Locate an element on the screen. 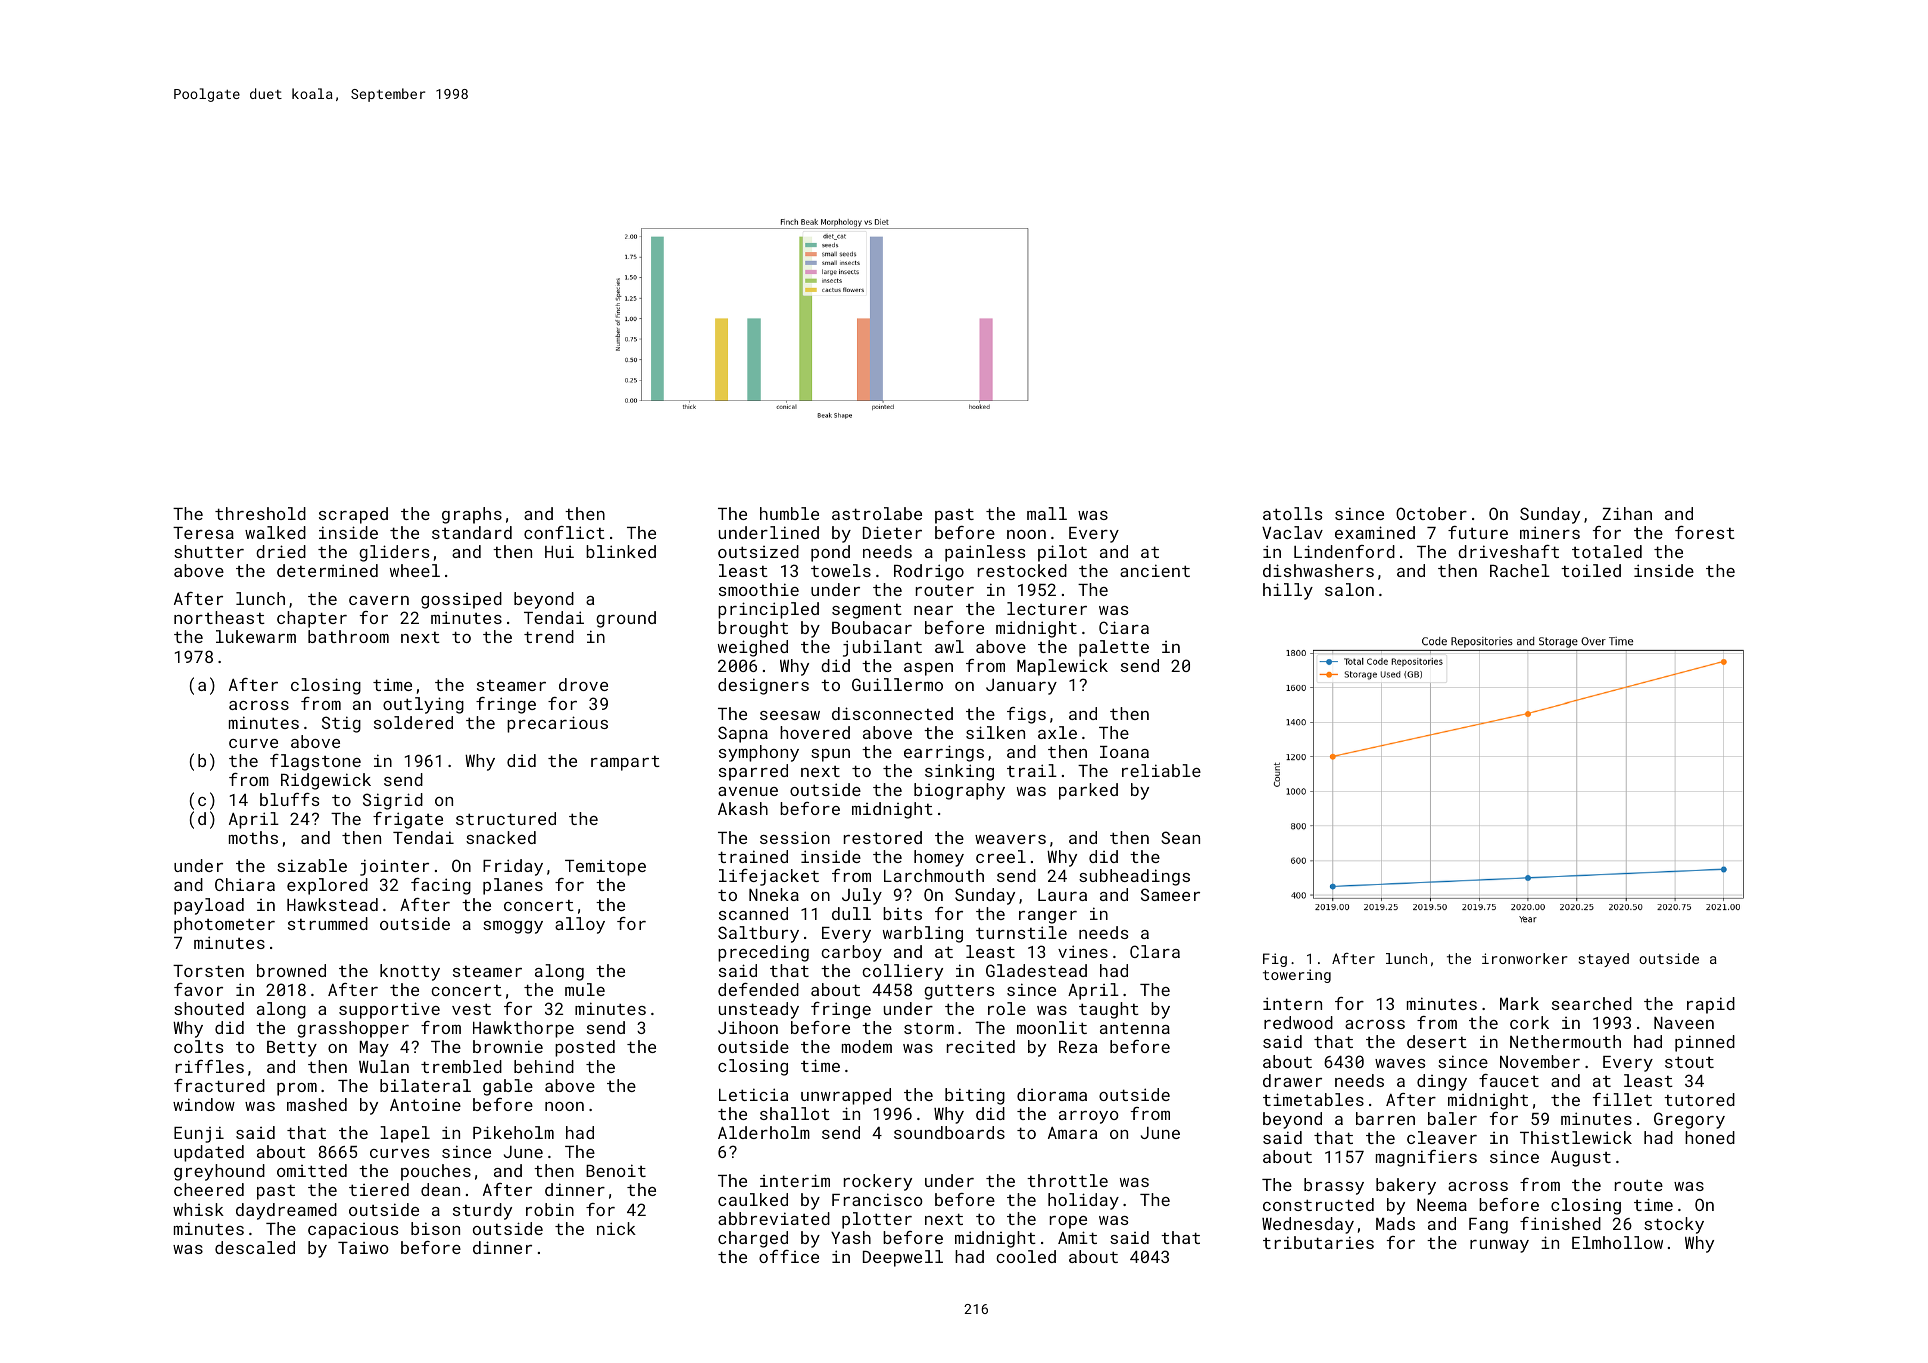 The image size is (1928, 1363). baler is located at coordinates (1452, 1118).
